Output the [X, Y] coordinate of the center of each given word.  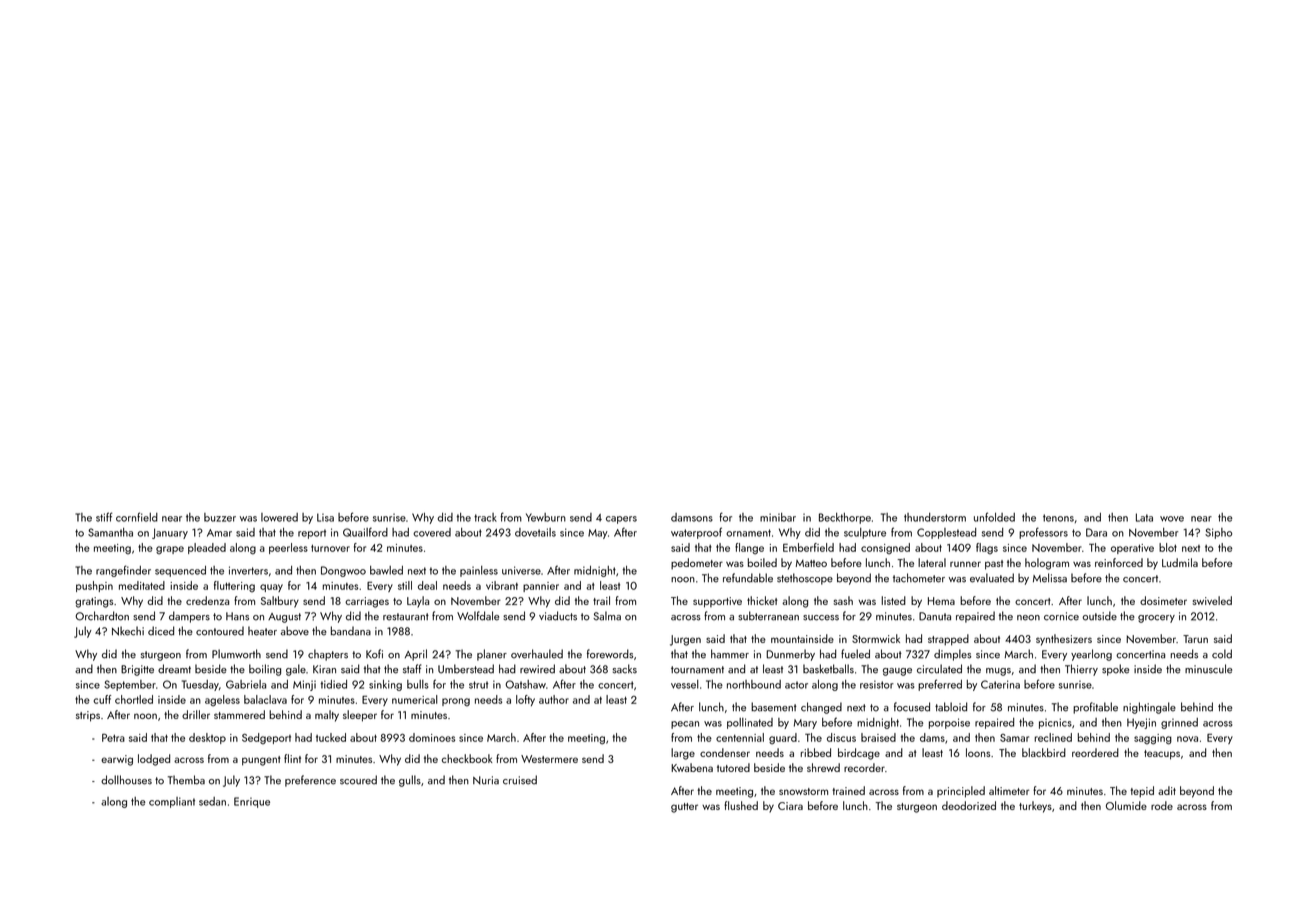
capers [621, 520]
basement [774, 707]
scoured [358, 780]
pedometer [697, 563]
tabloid [951, 707]
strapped [948, 640]
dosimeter [1163, 600]
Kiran [324, 669]
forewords [610, 654]
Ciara [790, 806]
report [312, 534]
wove [1172, 519]
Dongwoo [343, 571]
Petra [113, 738]
